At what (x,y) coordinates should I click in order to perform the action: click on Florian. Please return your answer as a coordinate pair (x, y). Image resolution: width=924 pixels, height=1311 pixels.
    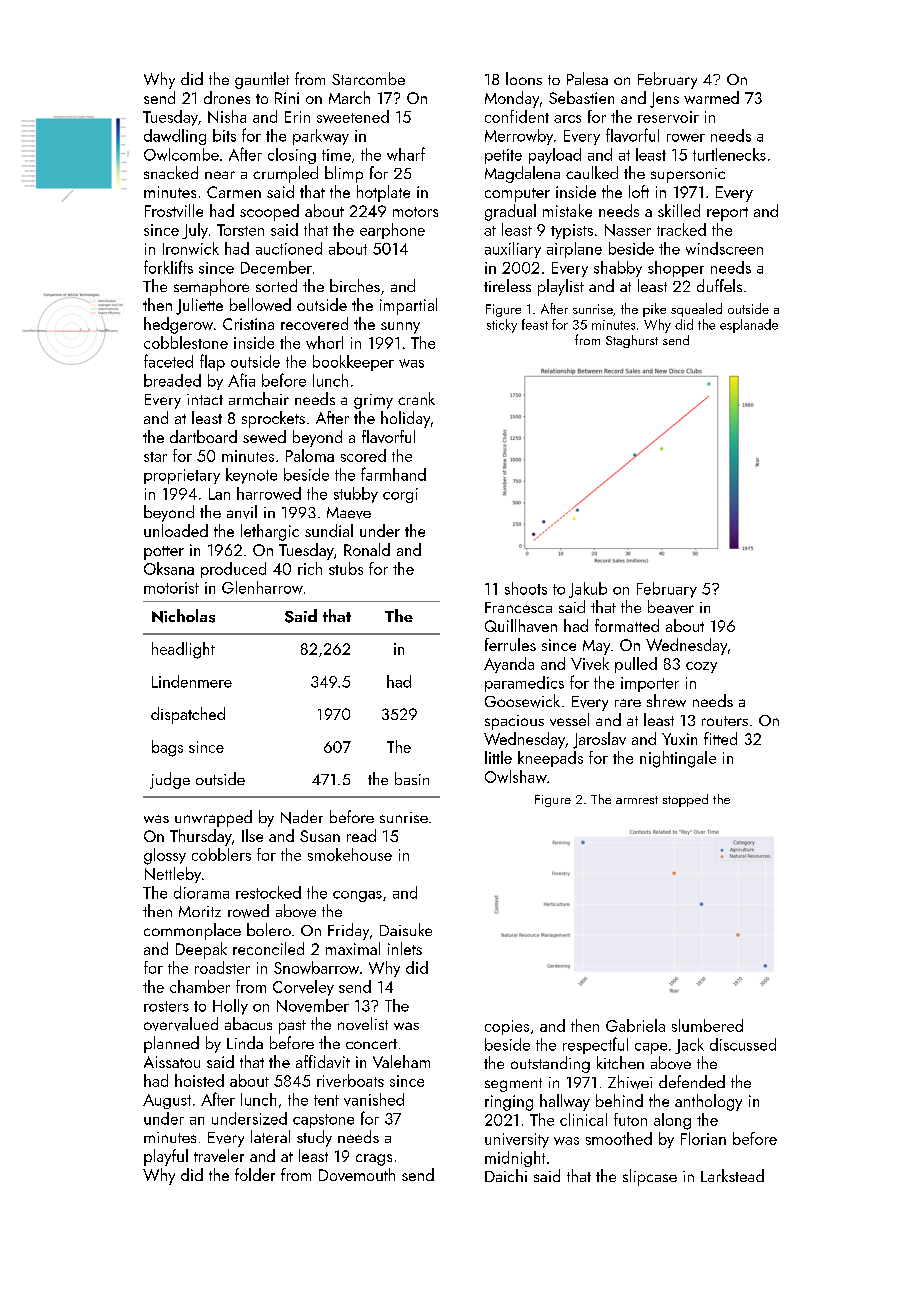
    Looking at the image, I should click on (703, 1138).
